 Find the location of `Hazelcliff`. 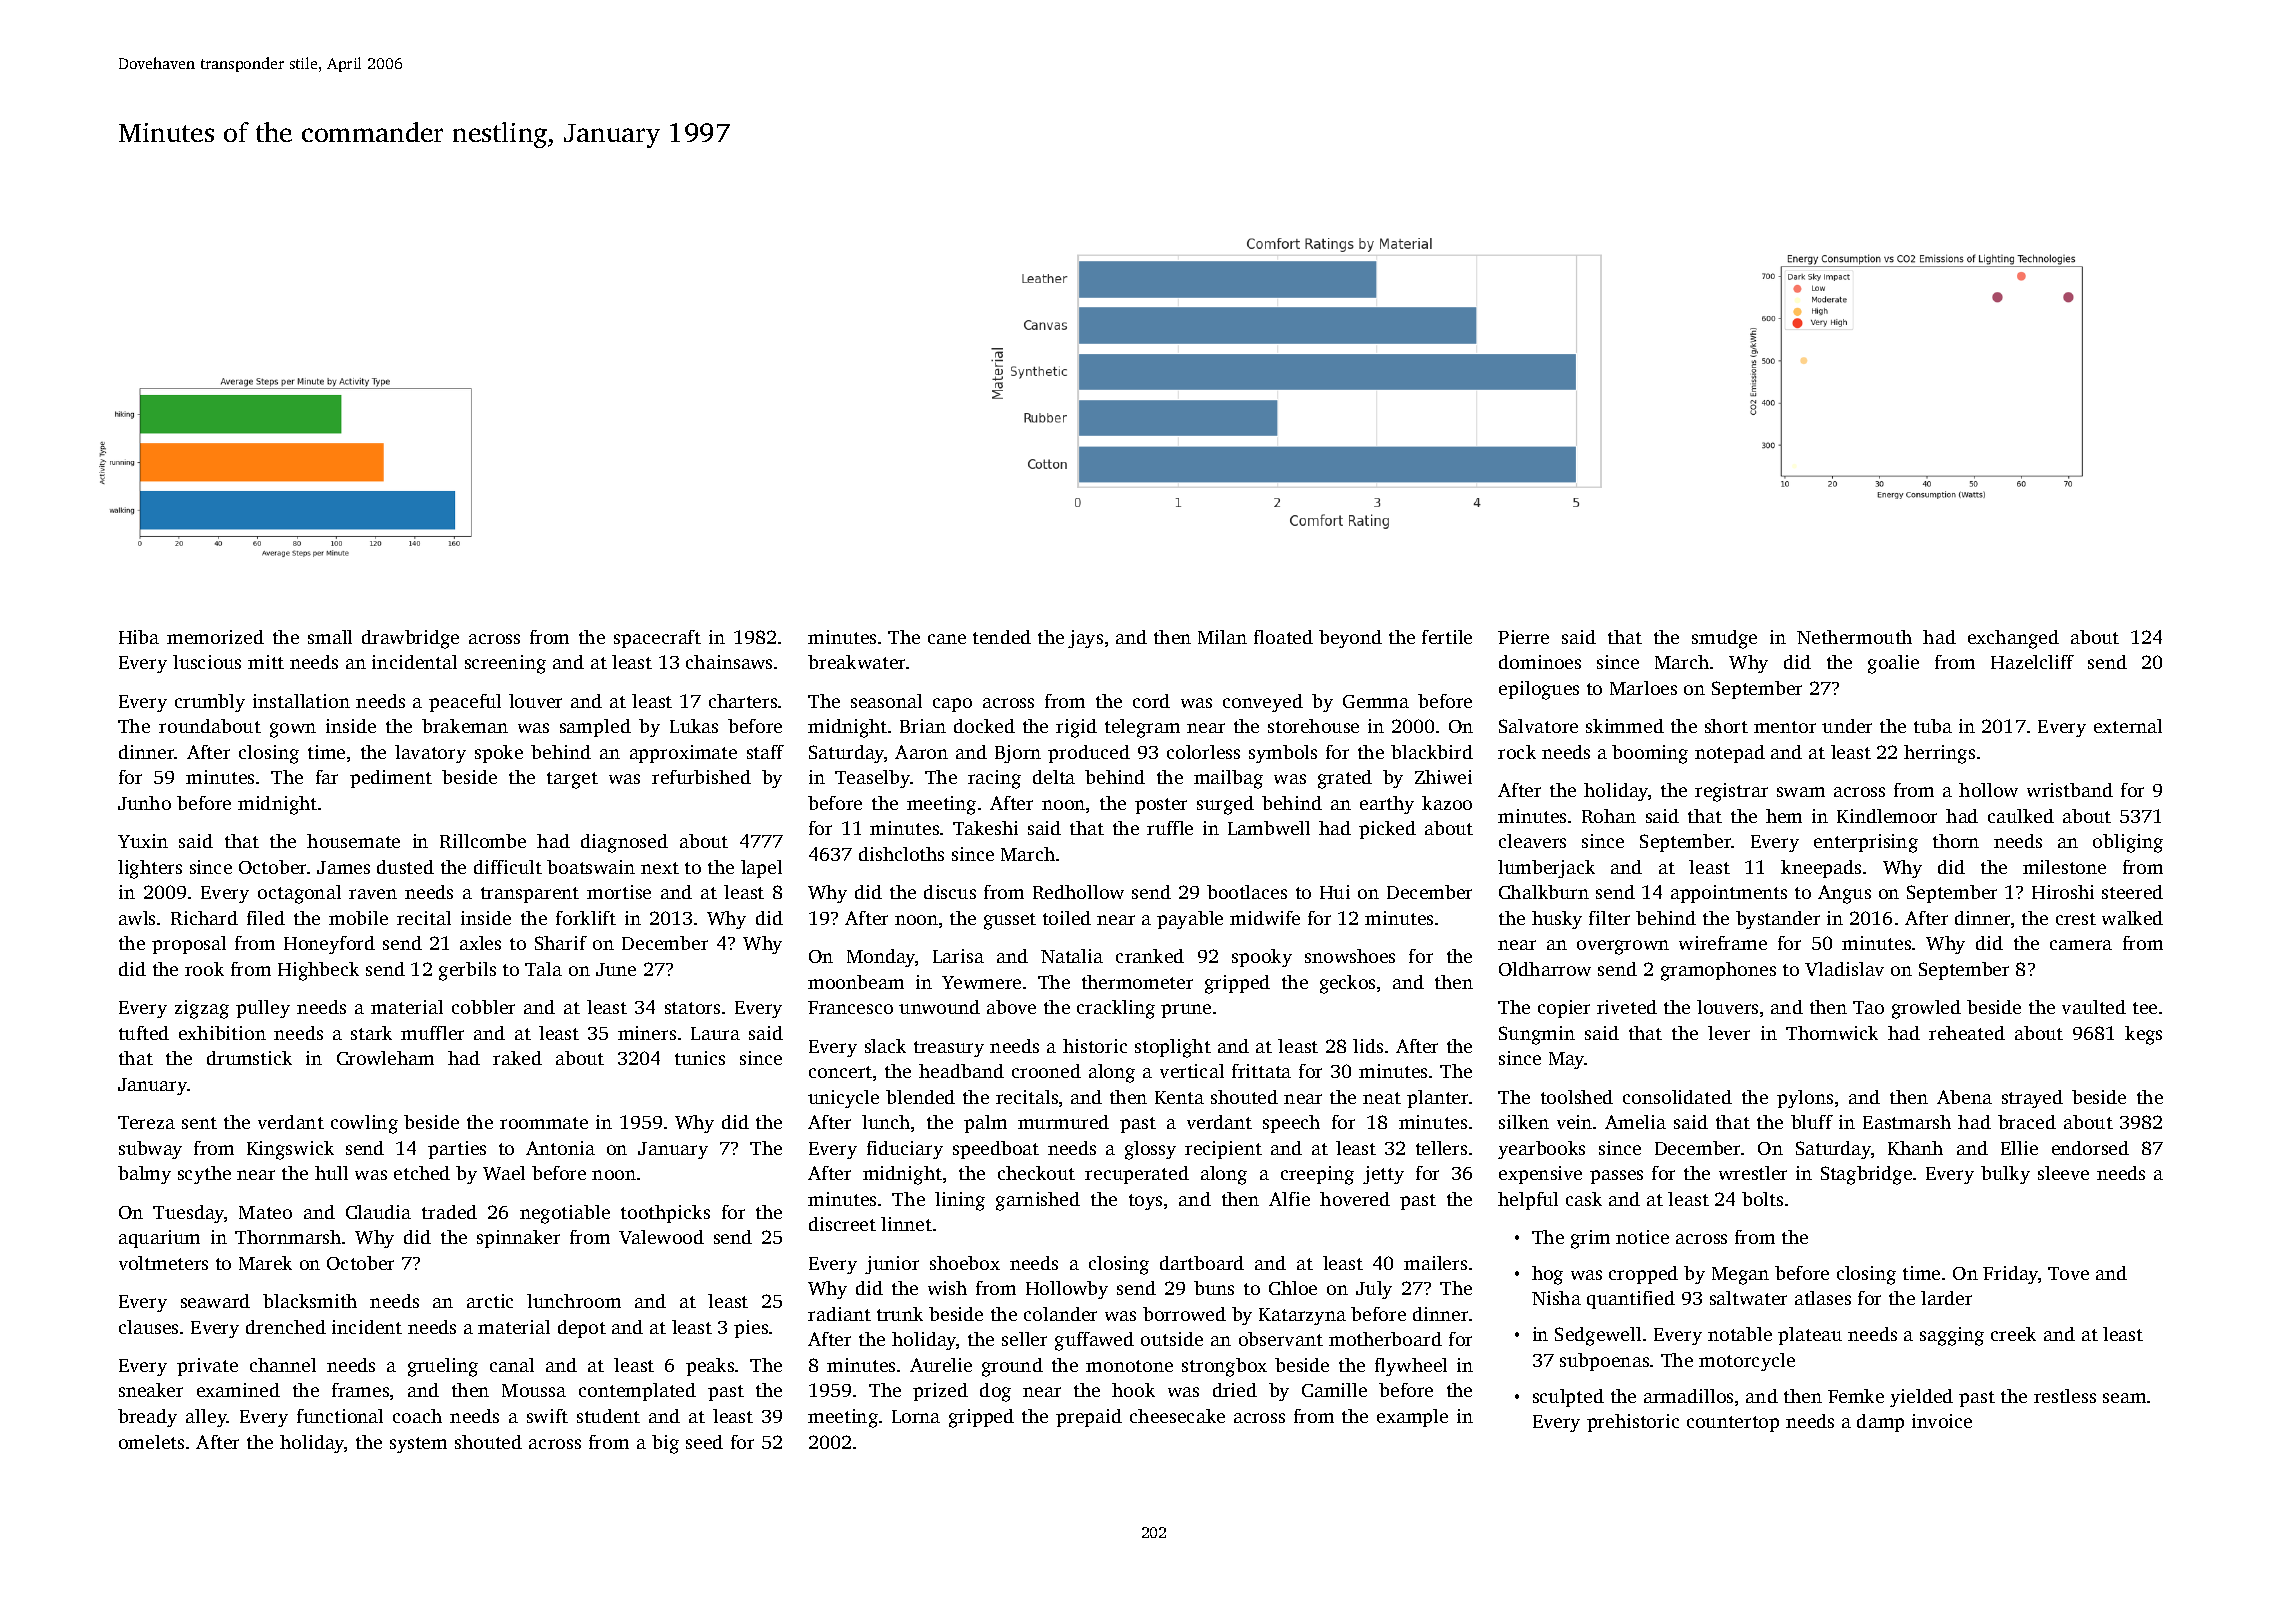

Hazelcliff is located at coordinates (2032, 662).
